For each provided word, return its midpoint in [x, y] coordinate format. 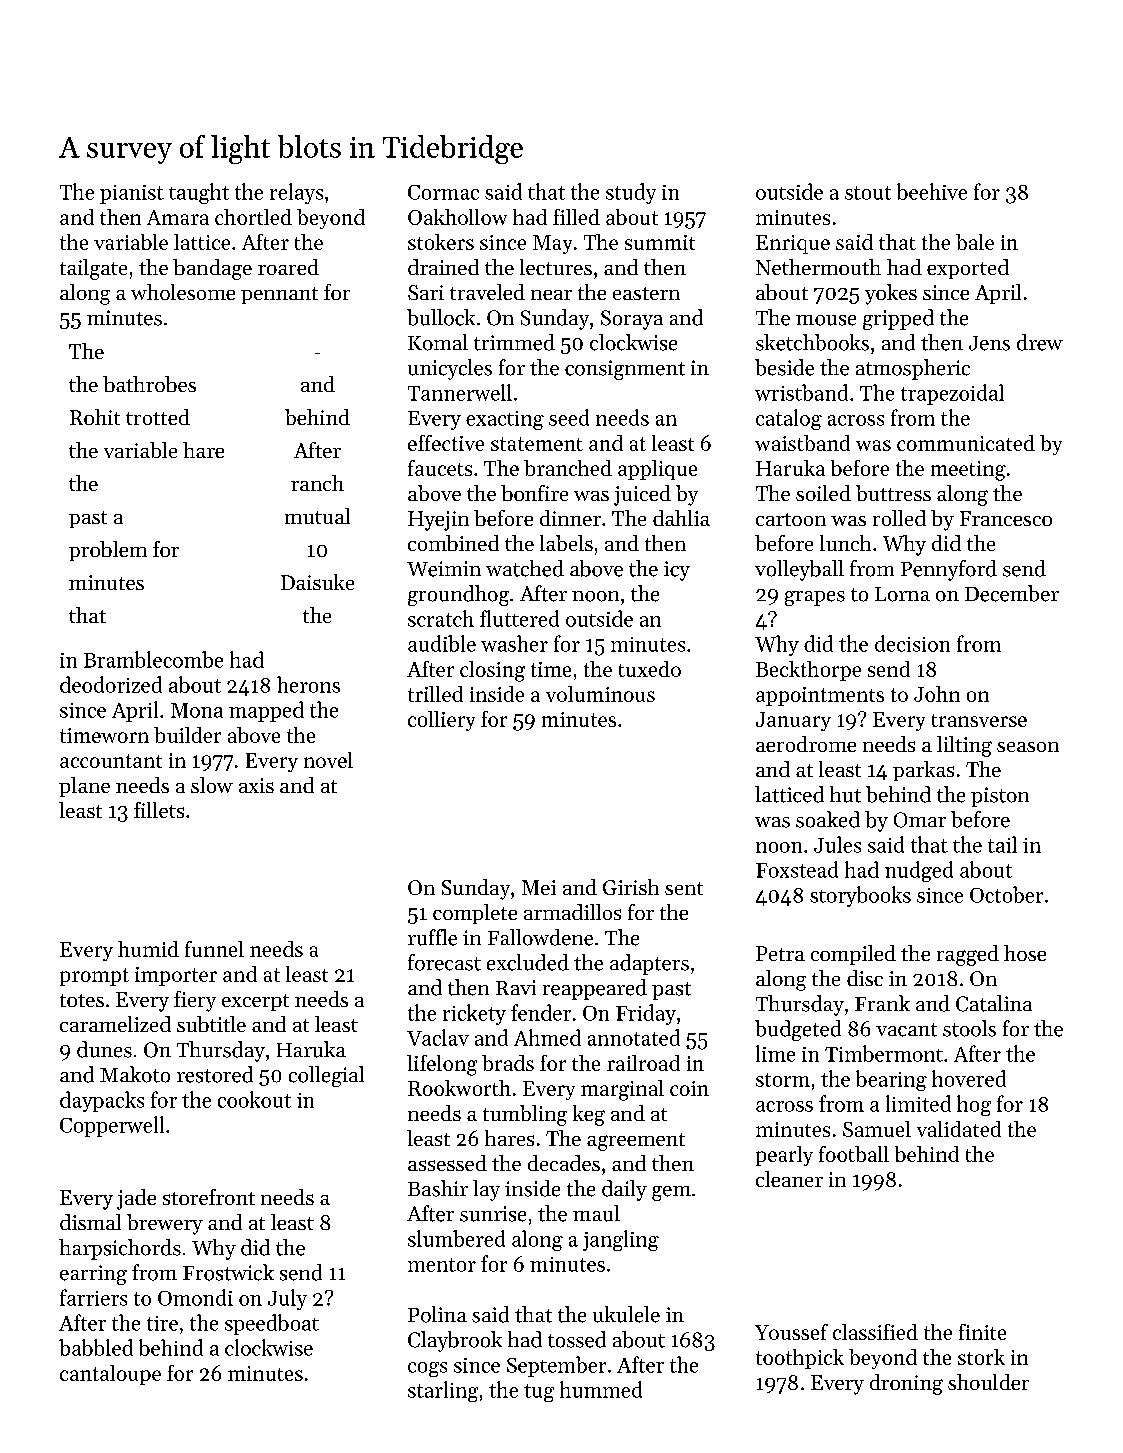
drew [1040, 342]
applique [657, 470]
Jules [837, 844]
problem [108, 551]
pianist [132, 194]
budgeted [798, 1030]
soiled [823, 493]
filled [576, 217]
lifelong [442, 1065]
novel [328, 760]
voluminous [600, 694]
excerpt [255, 1002]
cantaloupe [110, 1375]
